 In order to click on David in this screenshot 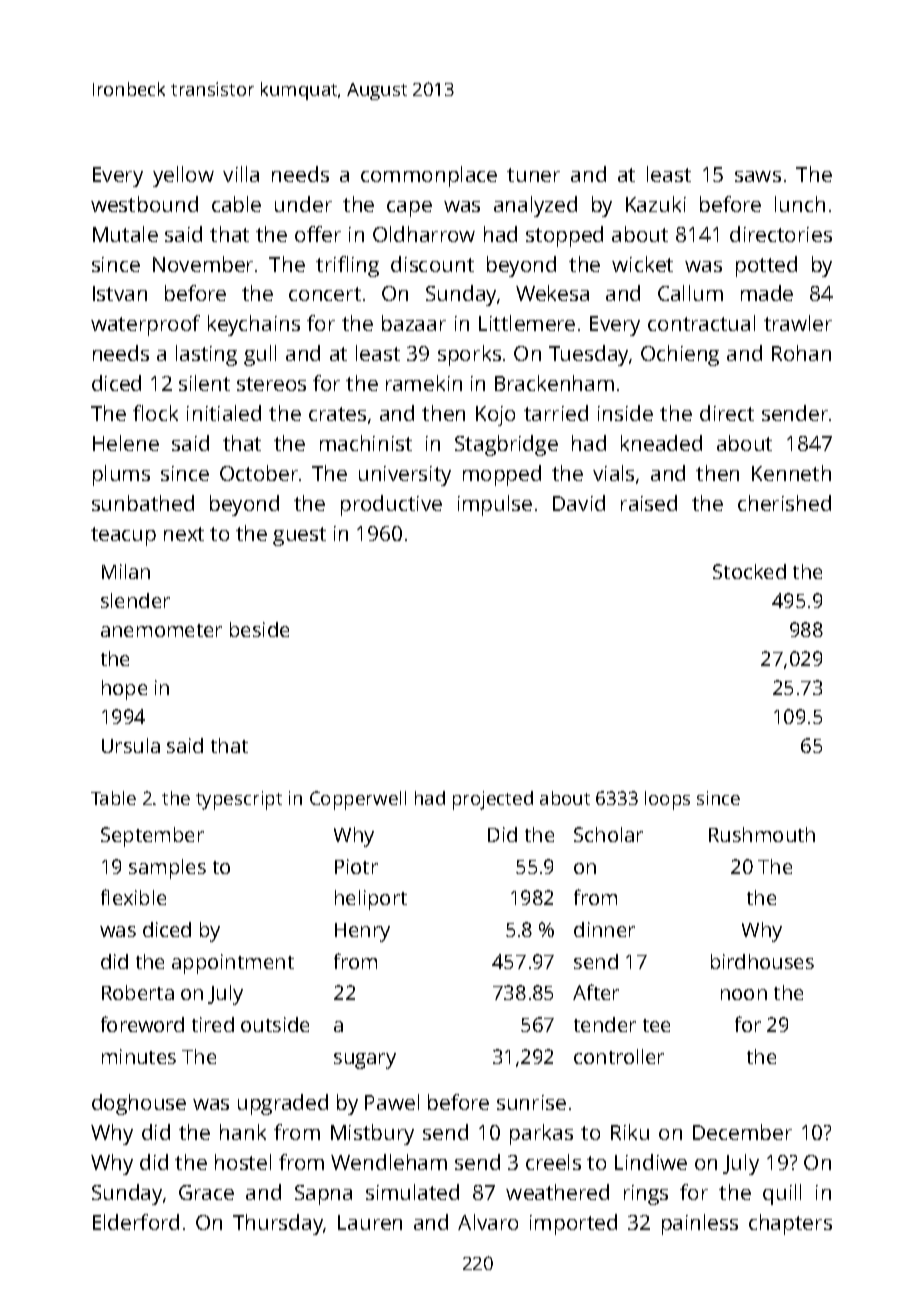, I will do `click(579, 503)`.
